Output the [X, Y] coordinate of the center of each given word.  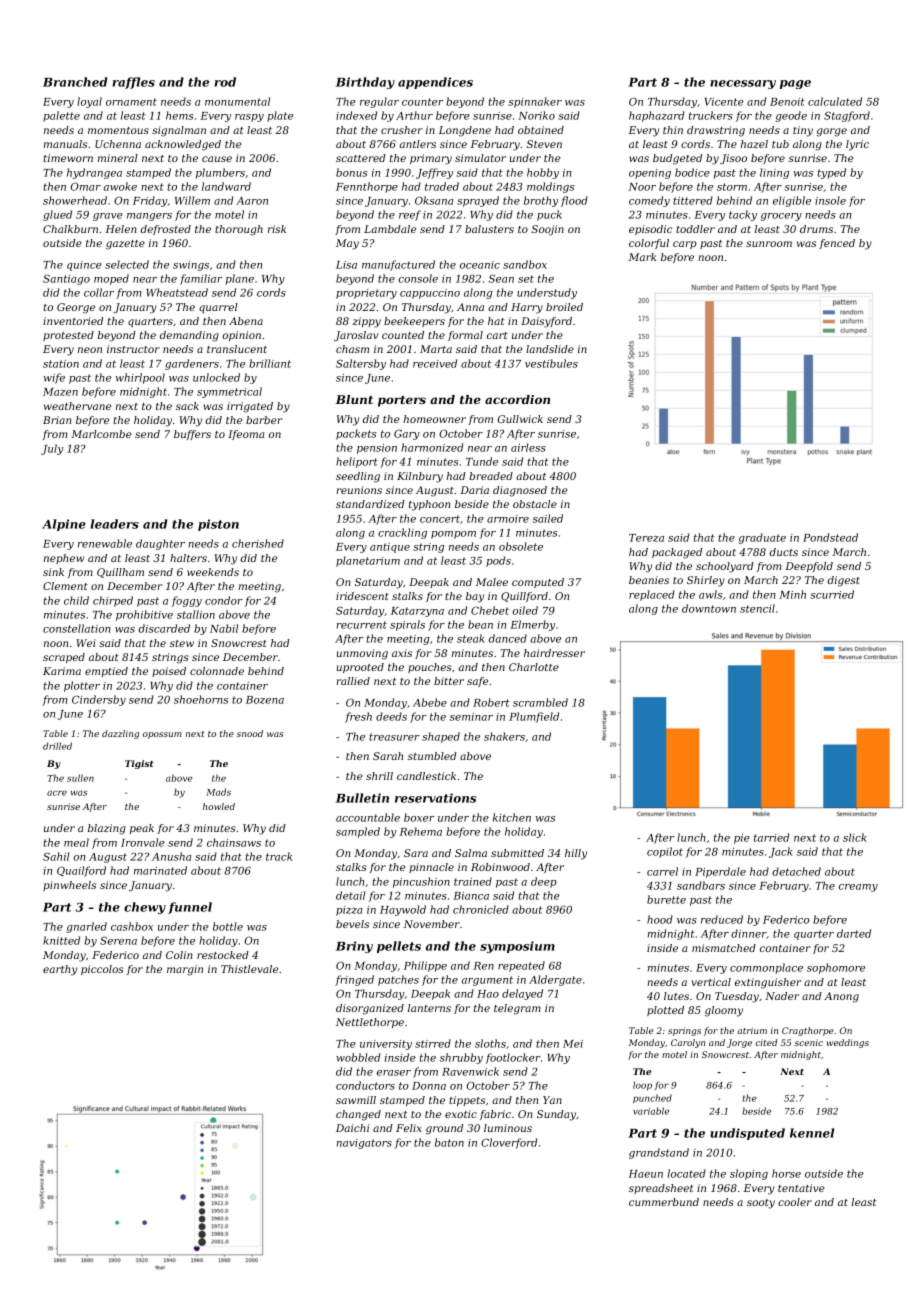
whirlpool [140, 378]
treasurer [394, 737]
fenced [837, 244]
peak [142, 829]
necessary [743, 84]
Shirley [706, 581]
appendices [435, 83]
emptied [106, 672]
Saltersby [361, 364]
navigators [364, 1144]
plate [280, 116]
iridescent [362, 596]
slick [855, 837]
